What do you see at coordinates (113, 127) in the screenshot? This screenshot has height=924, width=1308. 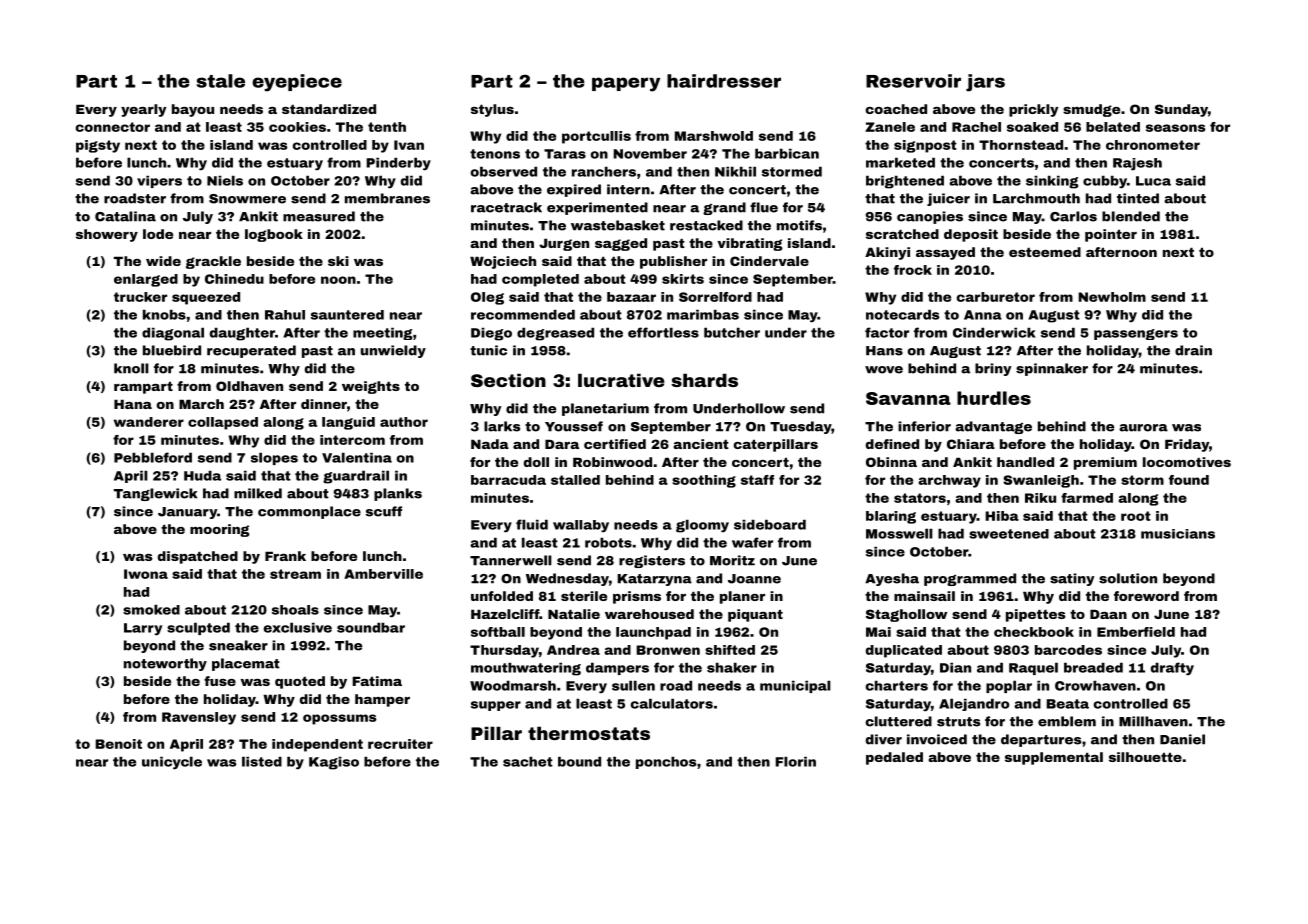 I see `connector` at bounding box center [113, 127].
